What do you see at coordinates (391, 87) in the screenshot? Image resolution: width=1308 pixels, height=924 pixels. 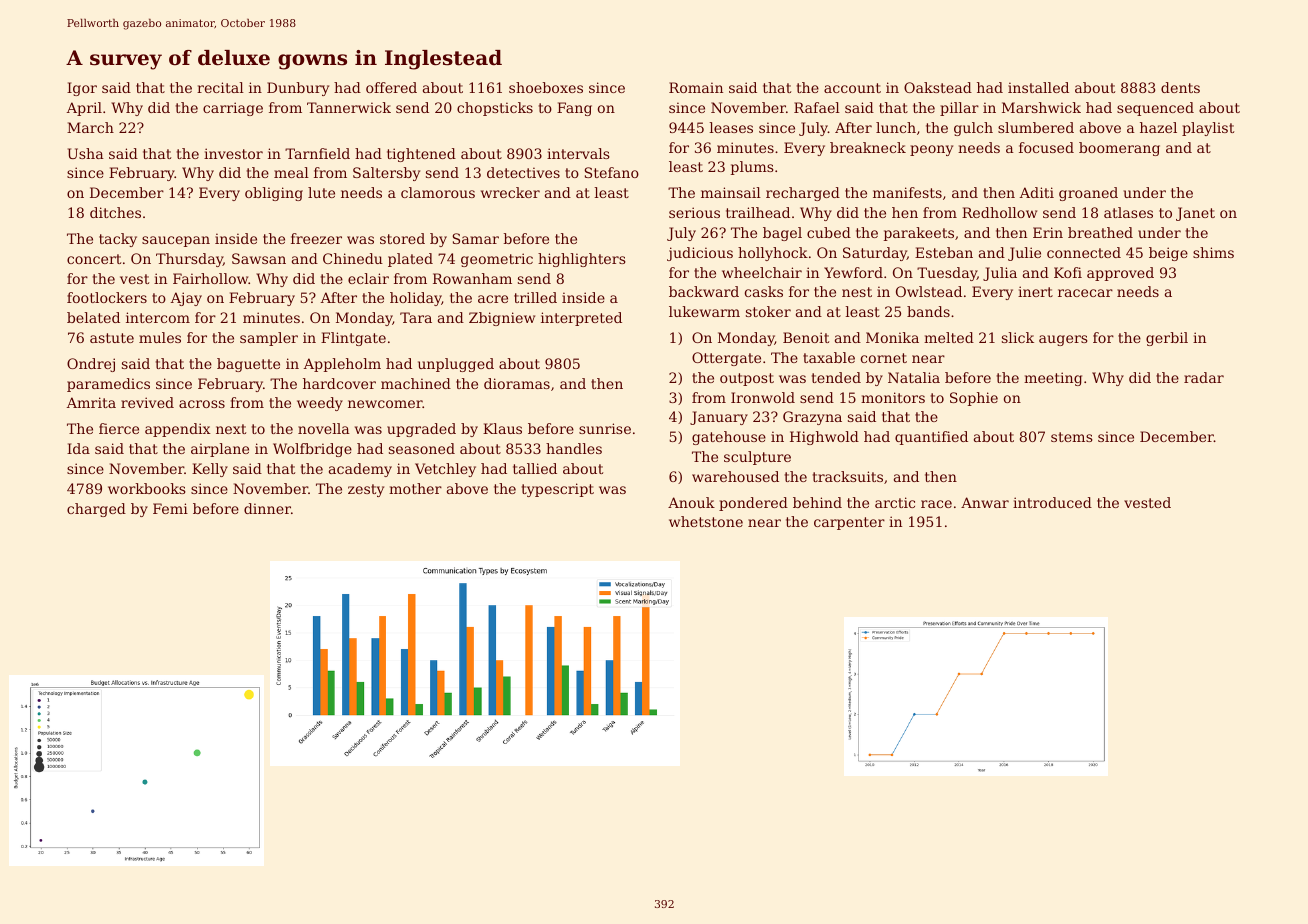 I see `offered` at bounding box center [391, 87].
